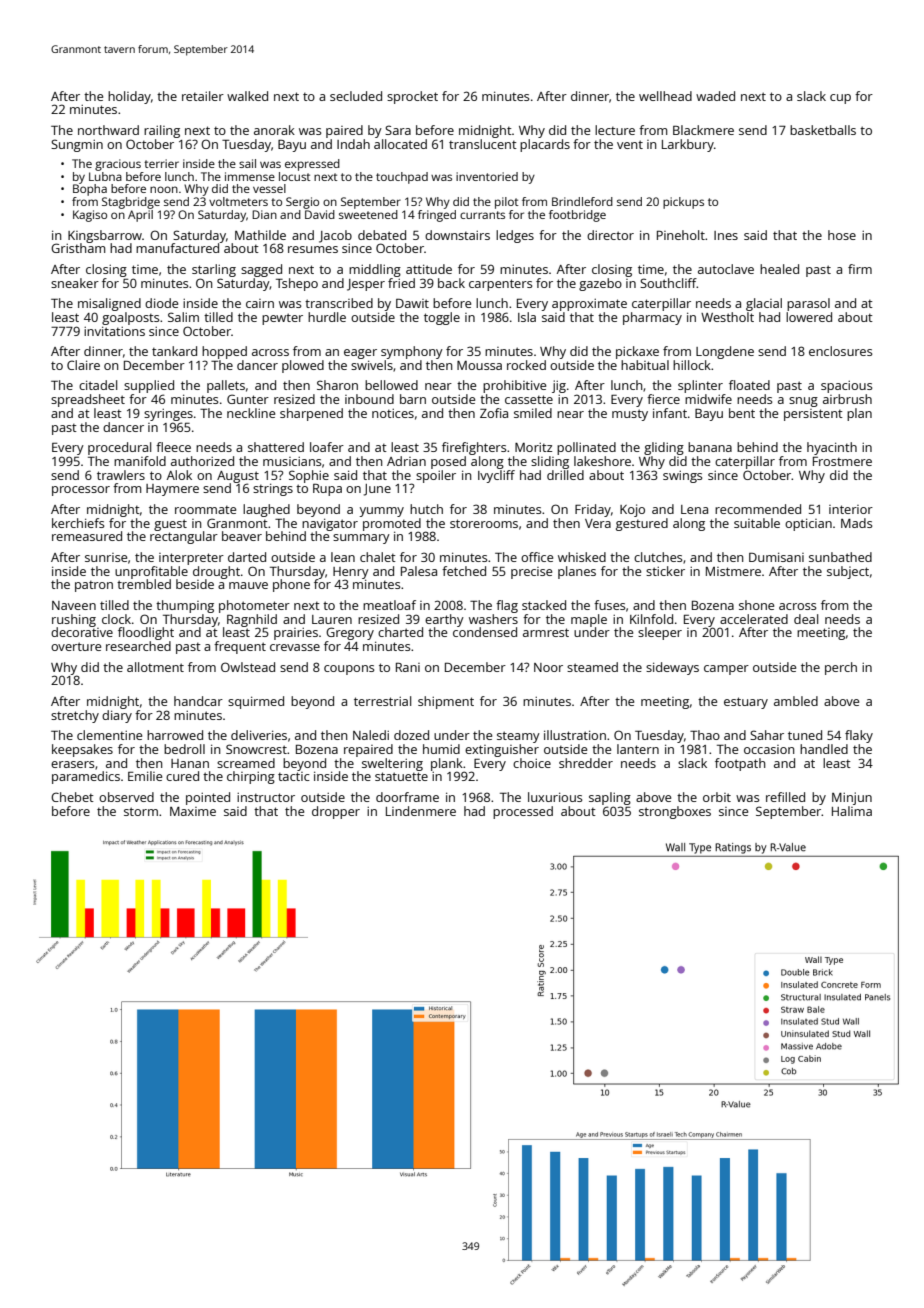 Image resolution: width=924 pixels, height=1308 pixels. I want to click on Mads, so click(856, 523).
